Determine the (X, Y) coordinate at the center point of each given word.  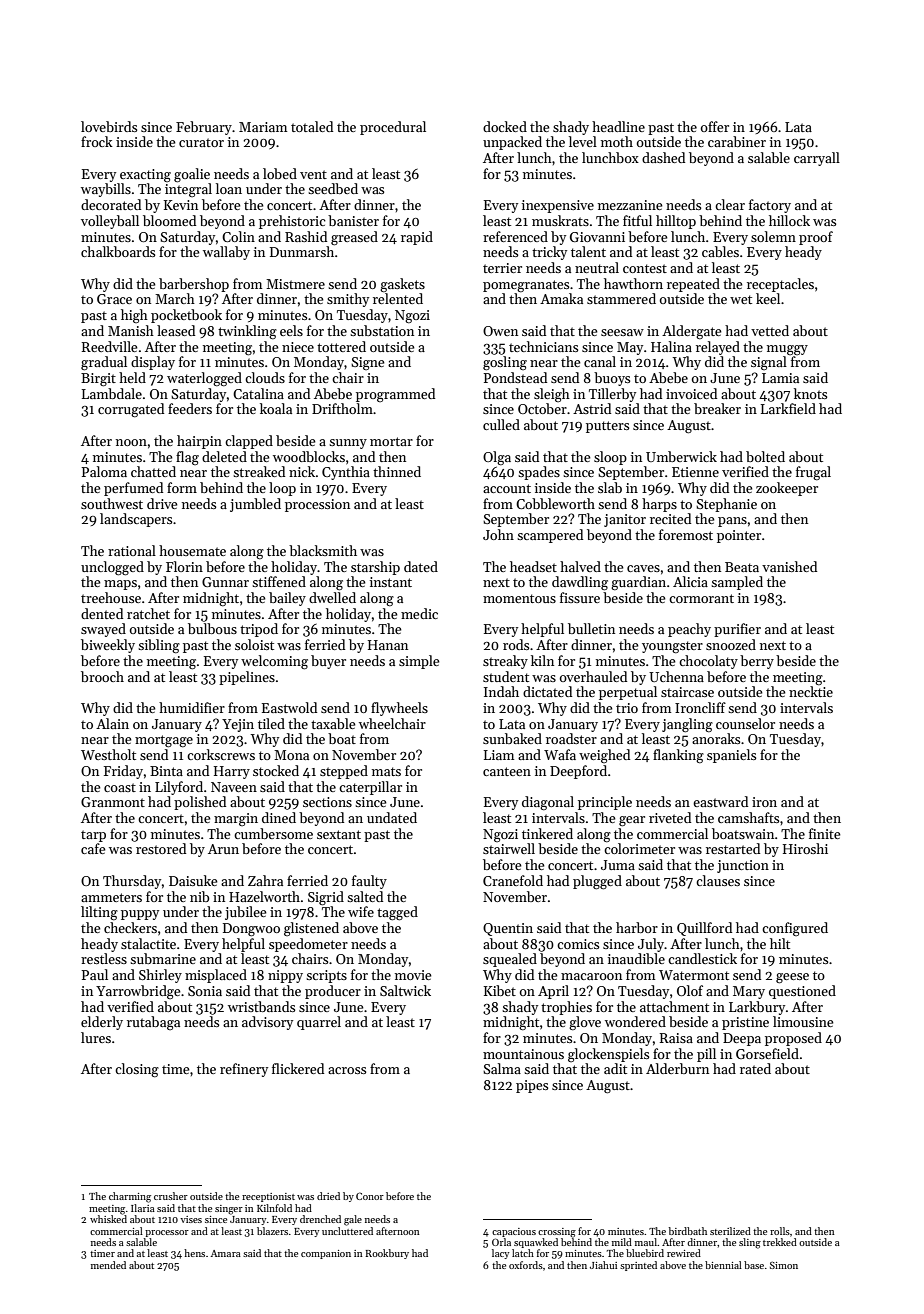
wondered (635, 1021)
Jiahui (603, 1265)
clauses (718, 880)
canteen (507, 771)
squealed (510, 960)
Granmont (113, 802)
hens (194, 1253)
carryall (817, 159)
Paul (94, 974)
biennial (723, 1265)
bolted (765, 456)
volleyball (110, 222)
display (153, 363)
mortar (391, 441)
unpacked (512, 143)
